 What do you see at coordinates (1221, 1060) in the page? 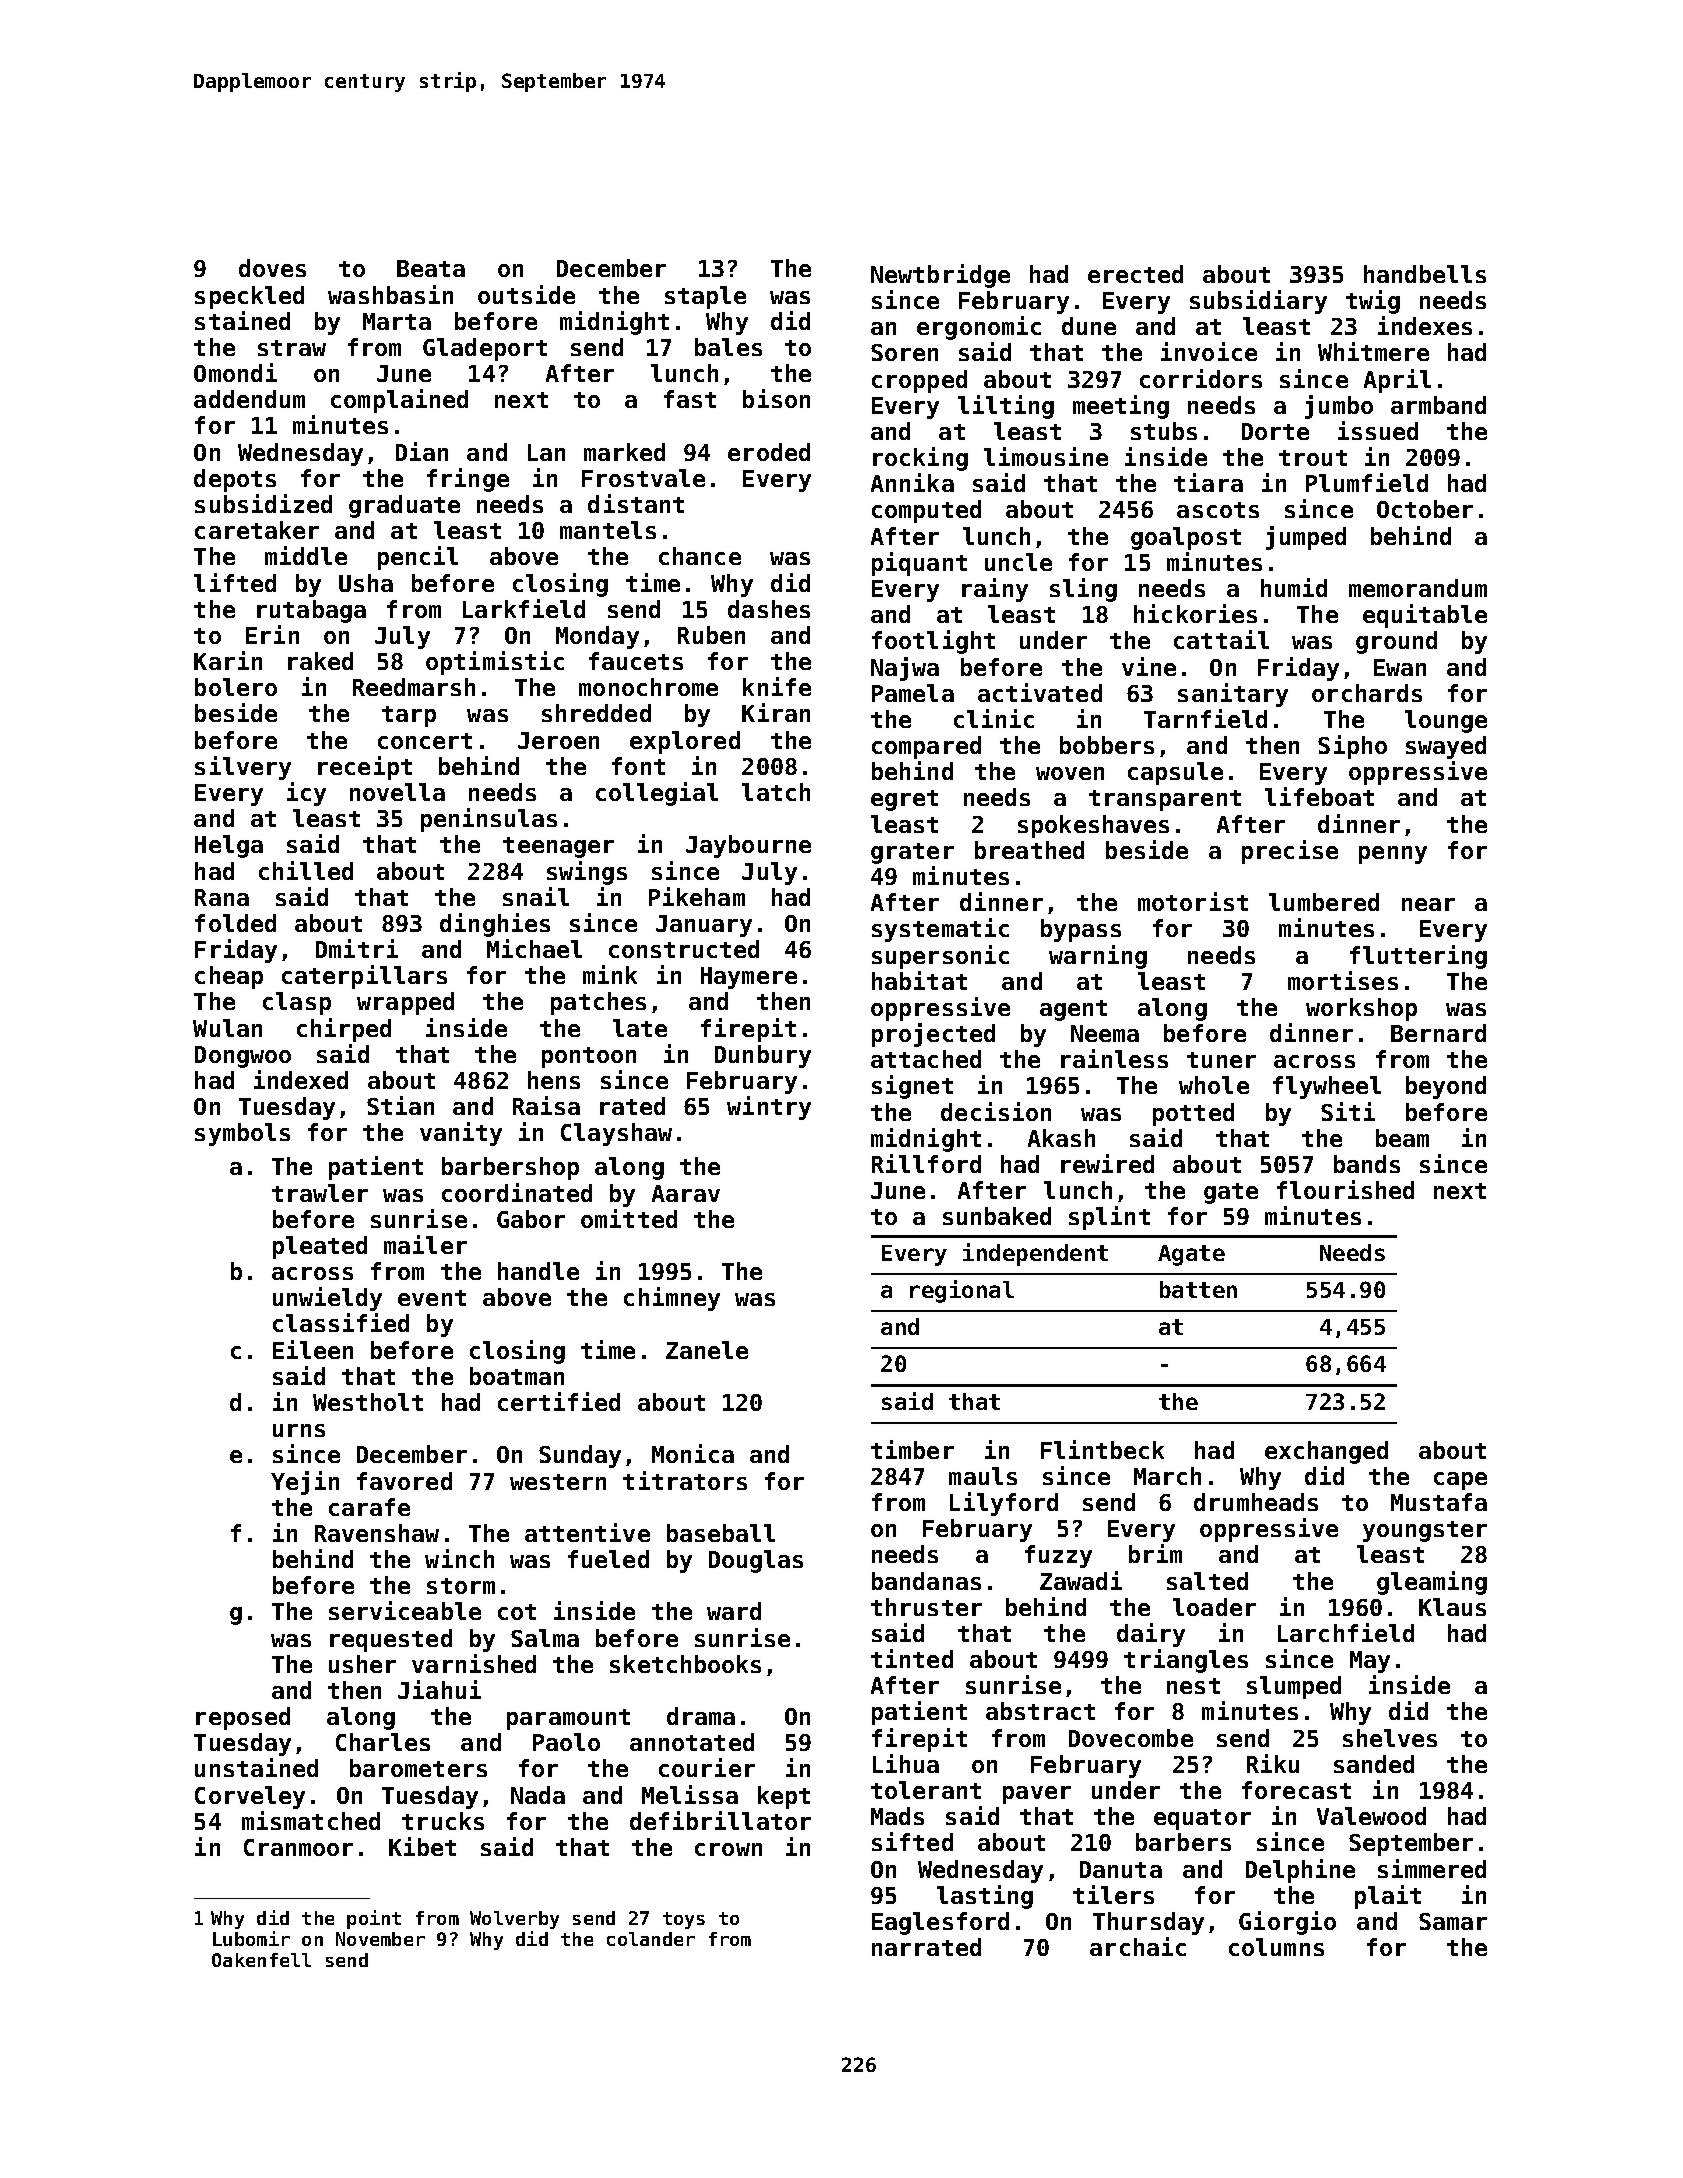
I see `tuner` at bounding box center [1221, 1060].
